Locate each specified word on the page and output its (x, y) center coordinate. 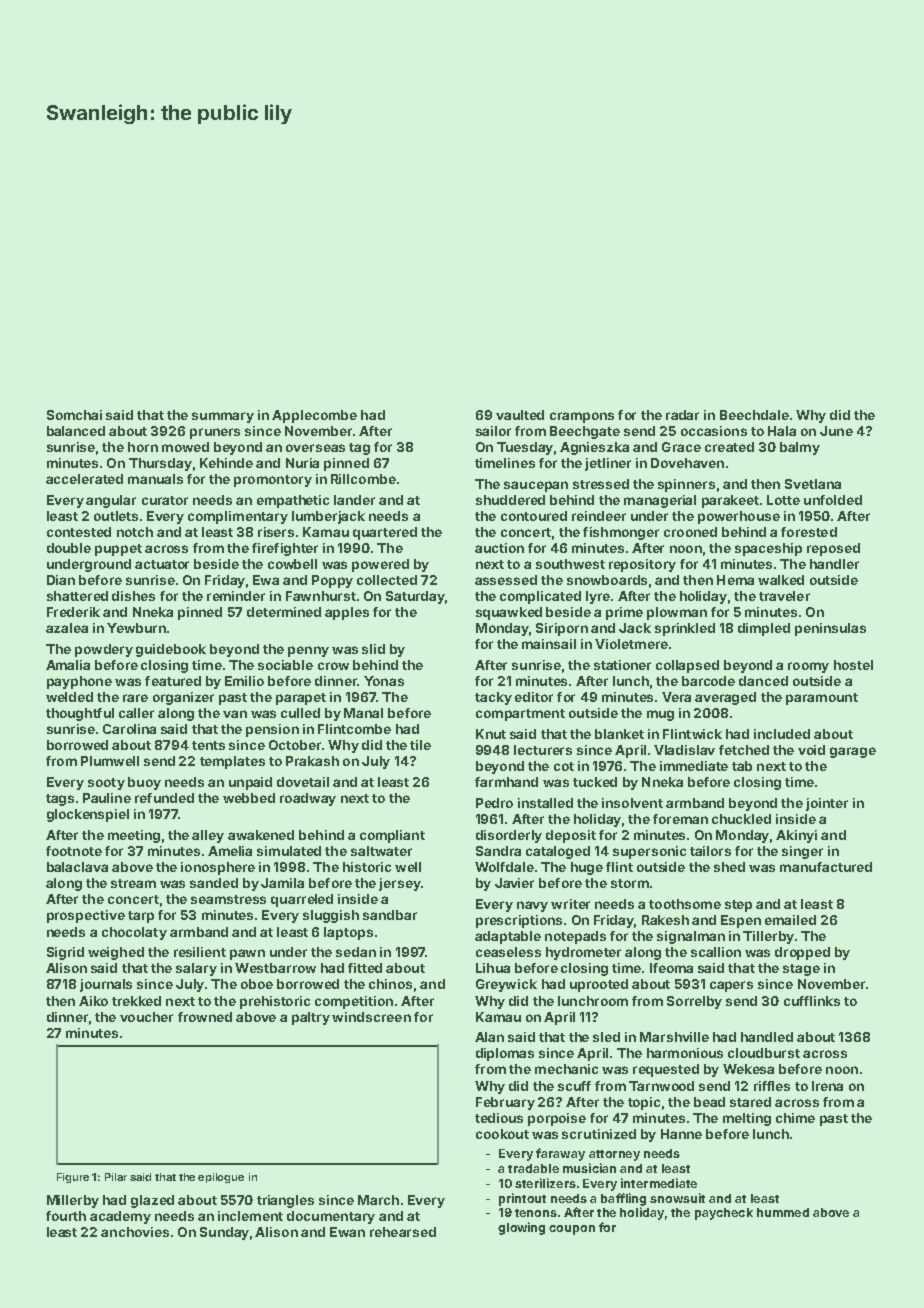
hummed (783, 1212)
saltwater (381, 851)
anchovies (135, 1232)
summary (223, 417)
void (811, 750)
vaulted (520, 415)
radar (682, 415)
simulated (289, 851)
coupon (572, 1230)
